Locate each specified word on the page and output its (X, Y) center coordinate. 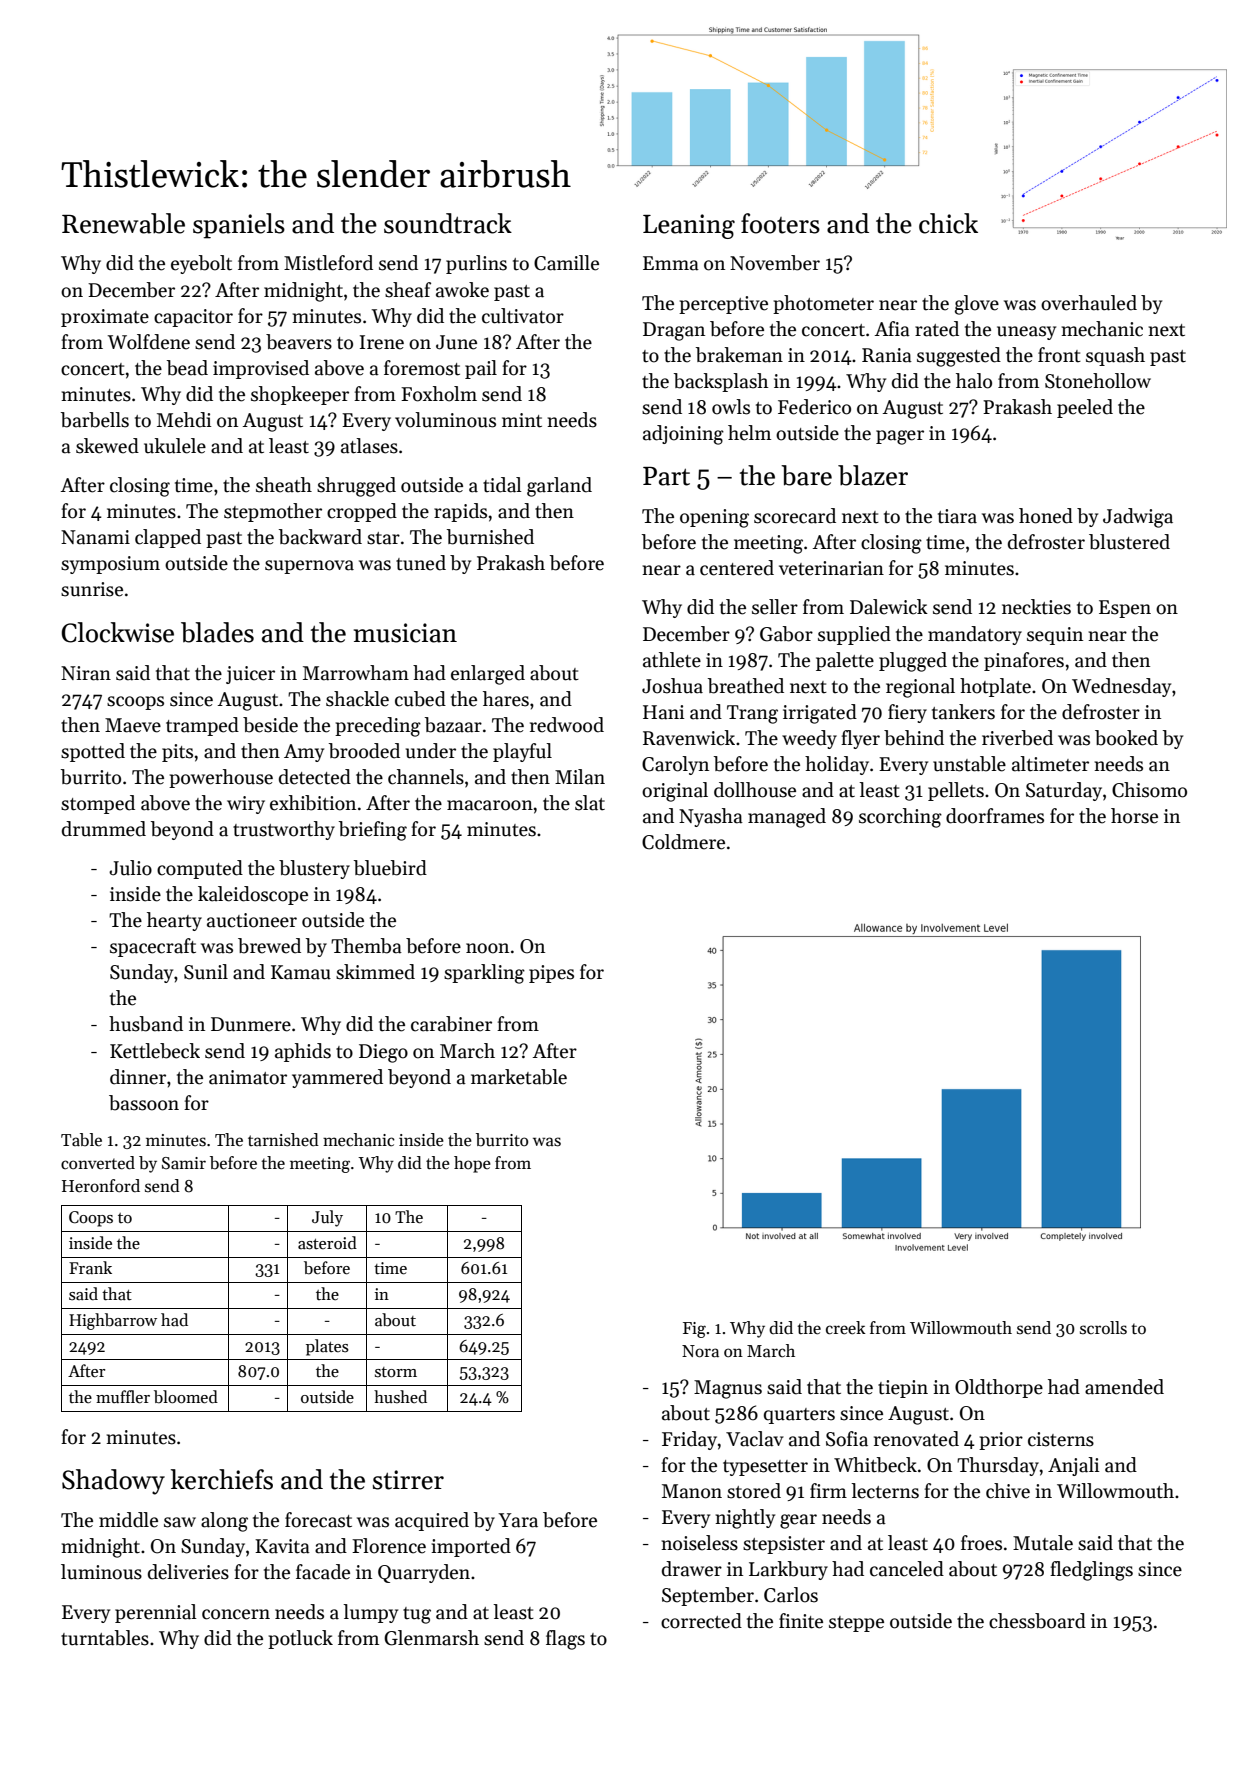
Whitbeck (875, 1465)
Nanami (95, 537)
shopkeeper (300, 395)
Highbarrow (113, 1321)
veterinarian (831, 568)
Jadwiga (1138, 518)
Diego (383, 1053)
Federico (814, 407)
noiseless (699, 1543)
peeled (1085, 408)
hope (472, 1164)
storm (396, 1372)
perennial (156, 1613)
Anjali (1074, 1466)
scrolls (1103, 1328)
